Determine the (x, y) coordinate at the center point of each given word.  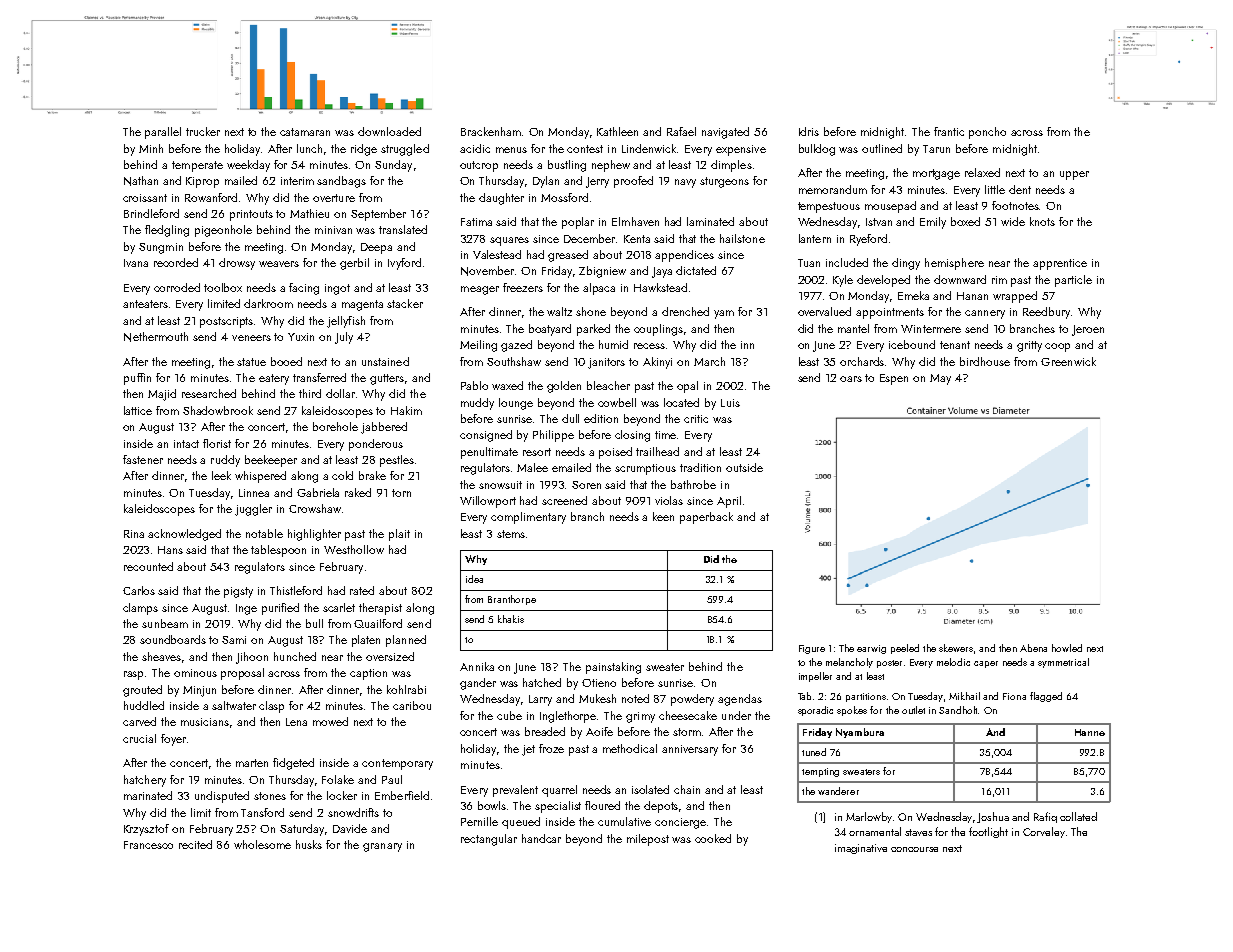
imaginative (861, 849)
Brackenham (491, 131)
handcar (541, 838)
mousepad (890, 207)
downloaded (389, 131)
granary (382, 847)
